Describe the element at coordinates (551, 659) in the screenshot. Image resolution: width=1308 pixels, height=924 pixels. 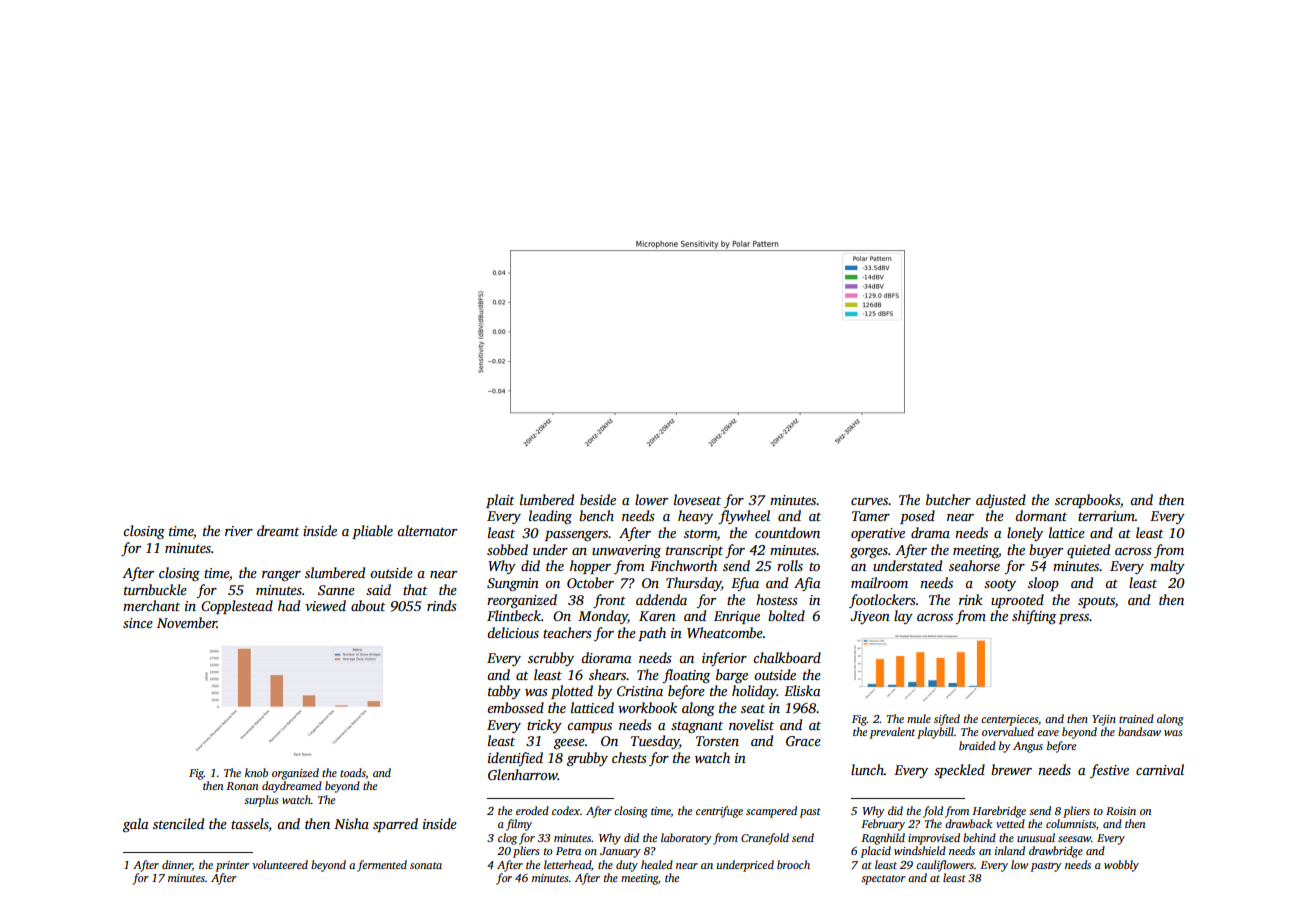
I see `scrubby` at that location.
